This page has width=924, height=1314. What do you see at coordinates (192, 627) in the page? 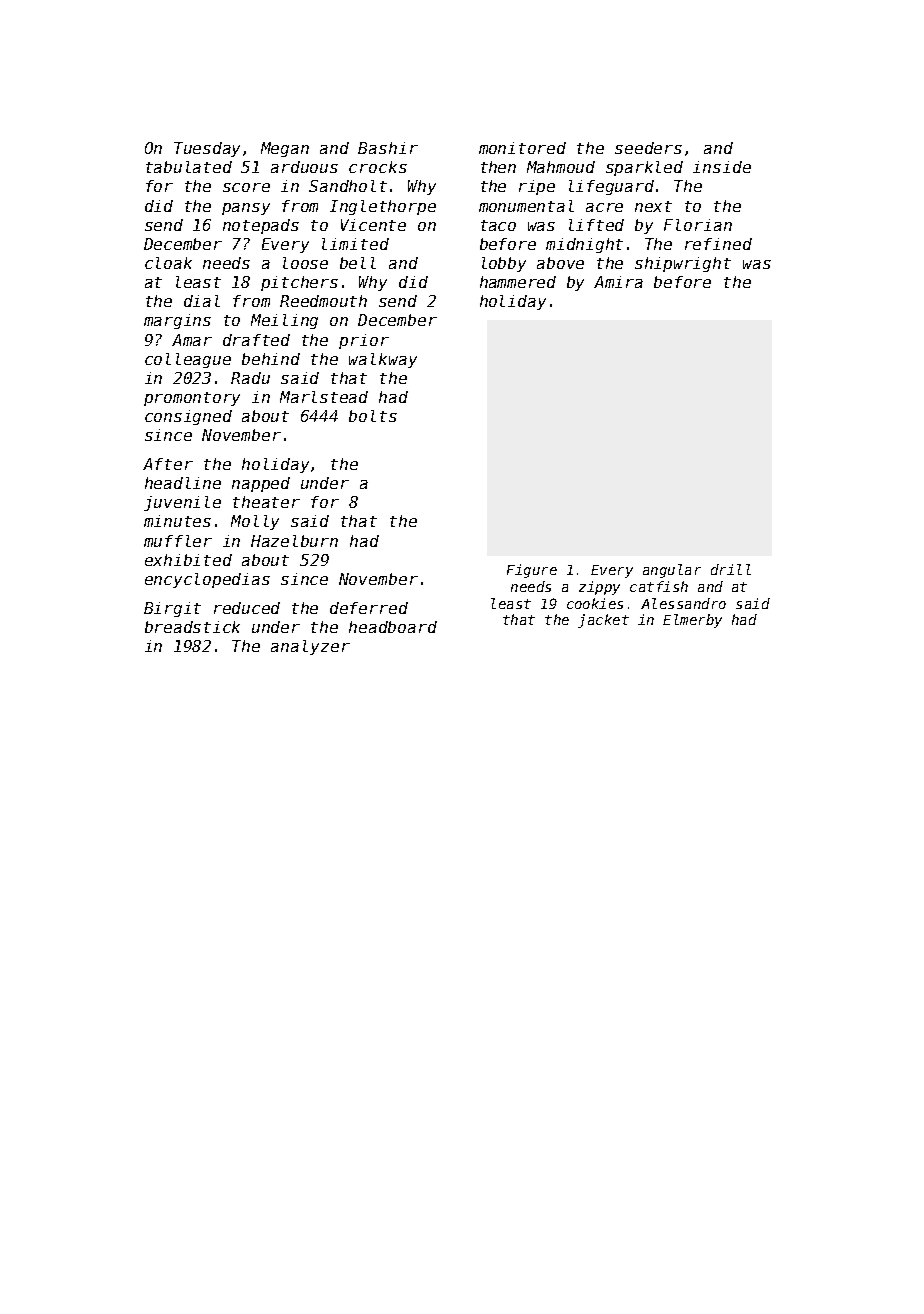
I see `breadstick` at bounding box center [192, 627].
